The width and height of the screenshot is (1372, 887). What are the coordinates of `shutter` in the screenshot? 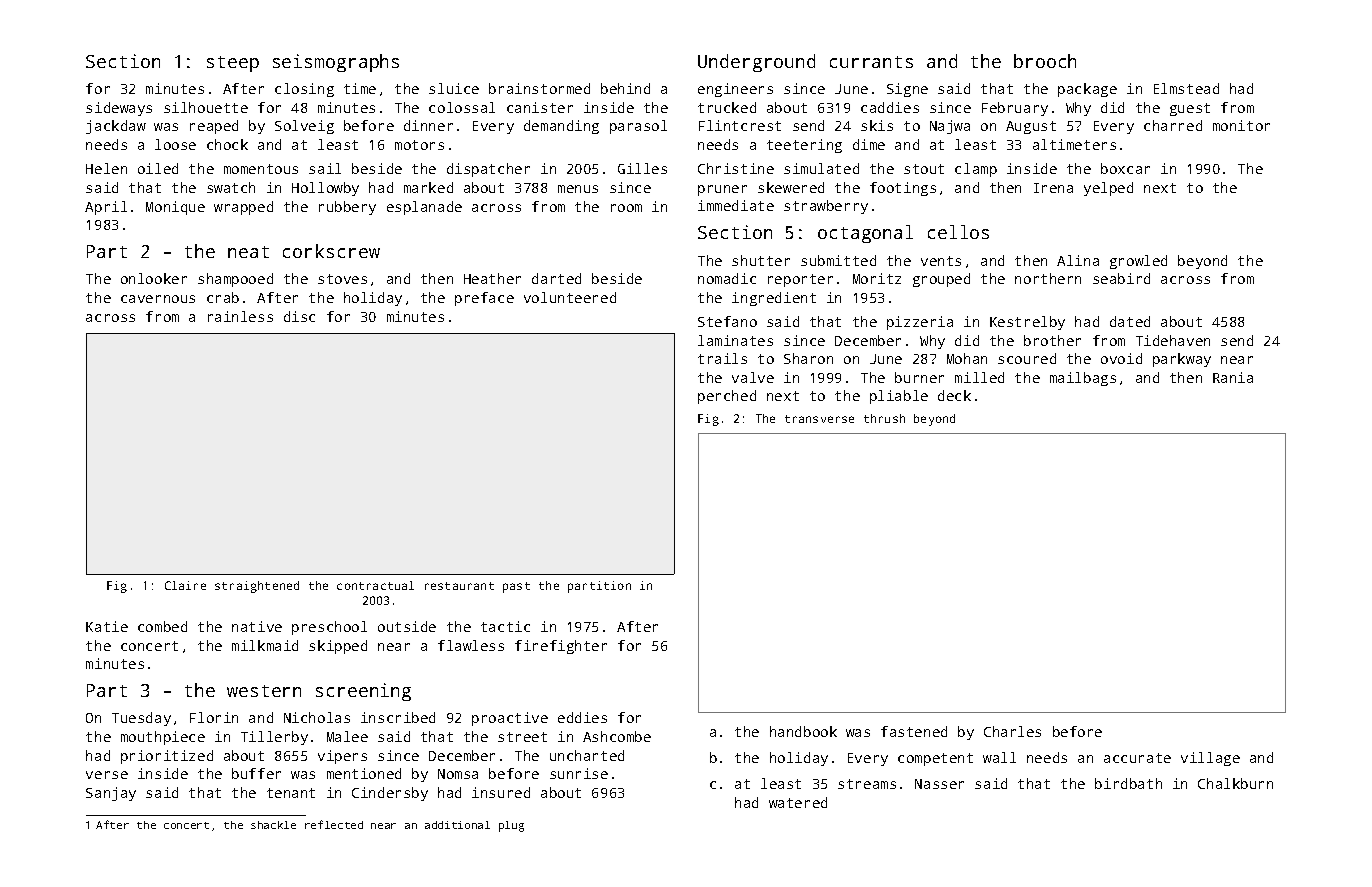 It's located at (761, 260).
